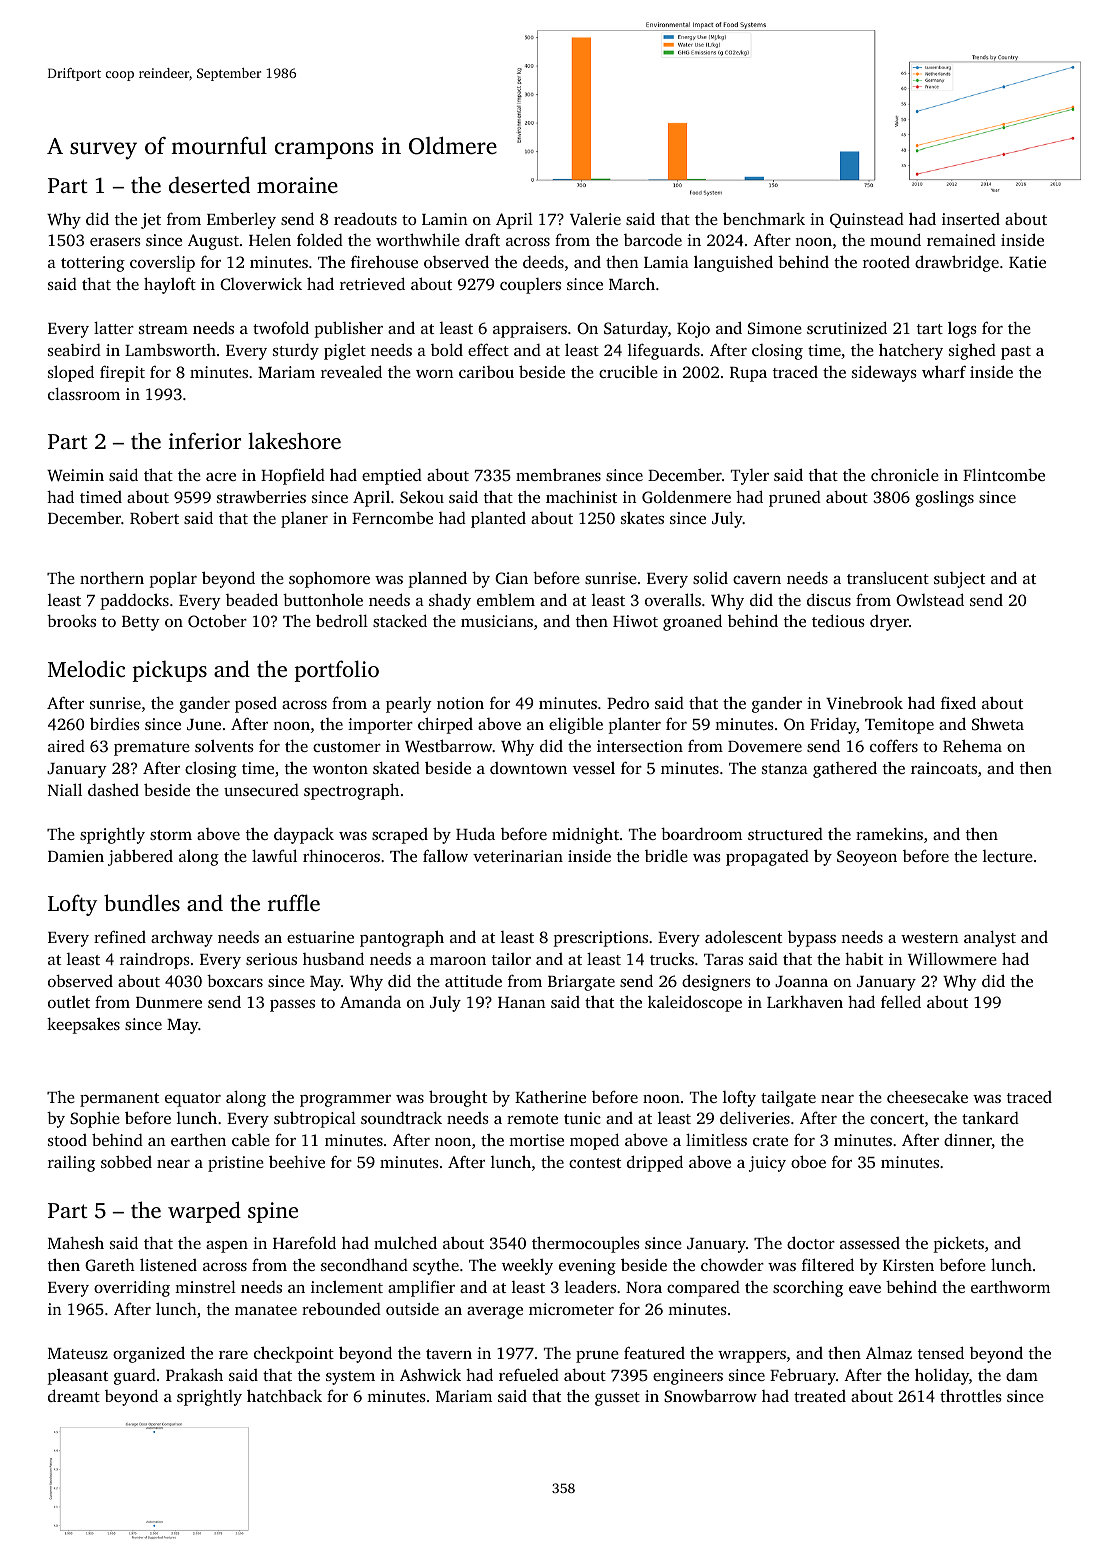 Image resolution: width=1104 pixels, height=1562 pixels. Describe the element at coordinates (536, 1140) in the screenshot. I see `mortise` at that location.
